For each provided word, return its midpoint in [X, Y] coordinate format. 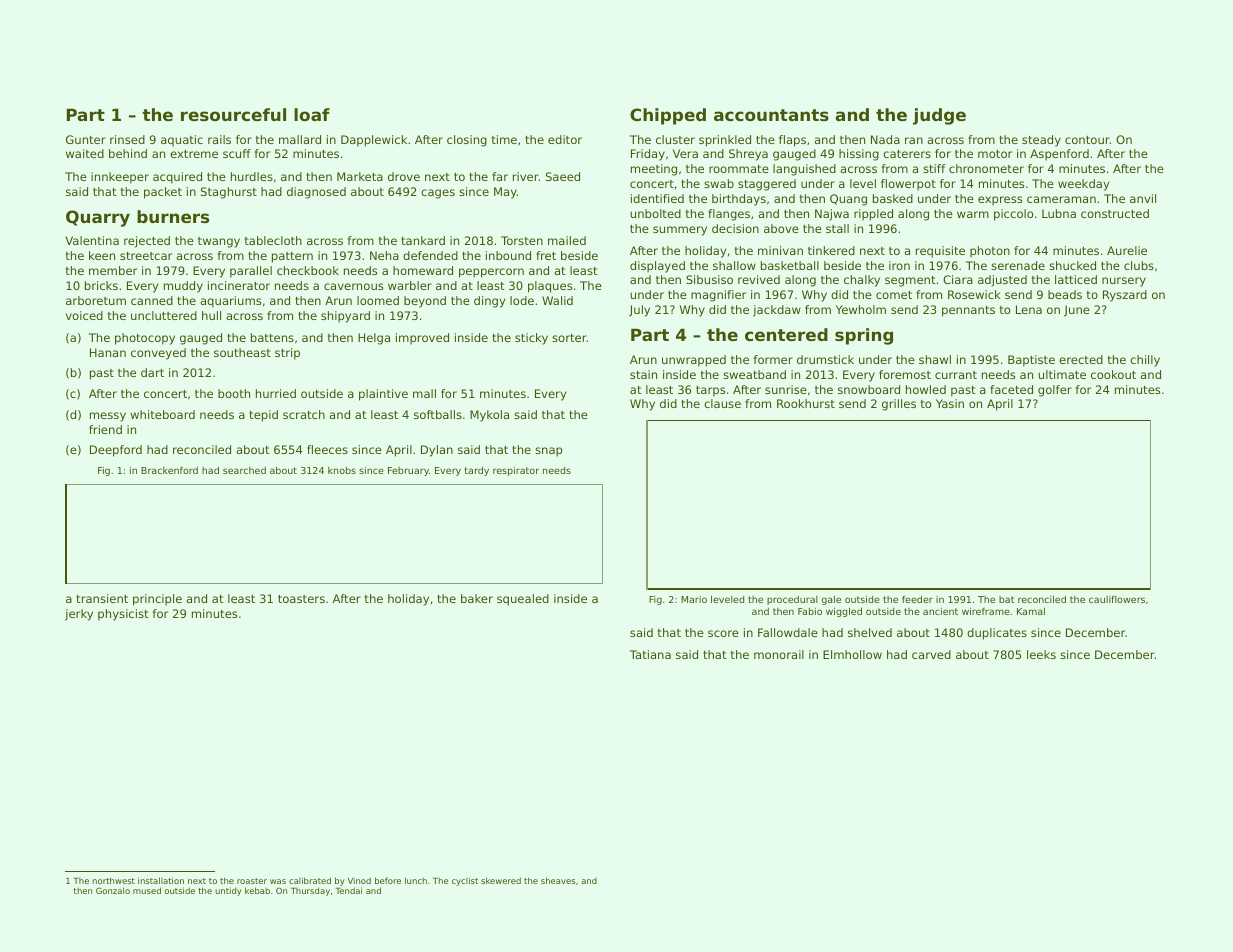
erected [1081, 359]
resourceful [233, 114]
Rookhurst [806, 403]
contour [1087, 140]
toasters [301, 599]
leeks [1041, 654]
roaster [252, 881]
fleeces [327, 449]
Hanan [108, 352]
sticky [531, 339]
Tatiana [650, 654]
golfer [1055, 391]
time [504, 139]
